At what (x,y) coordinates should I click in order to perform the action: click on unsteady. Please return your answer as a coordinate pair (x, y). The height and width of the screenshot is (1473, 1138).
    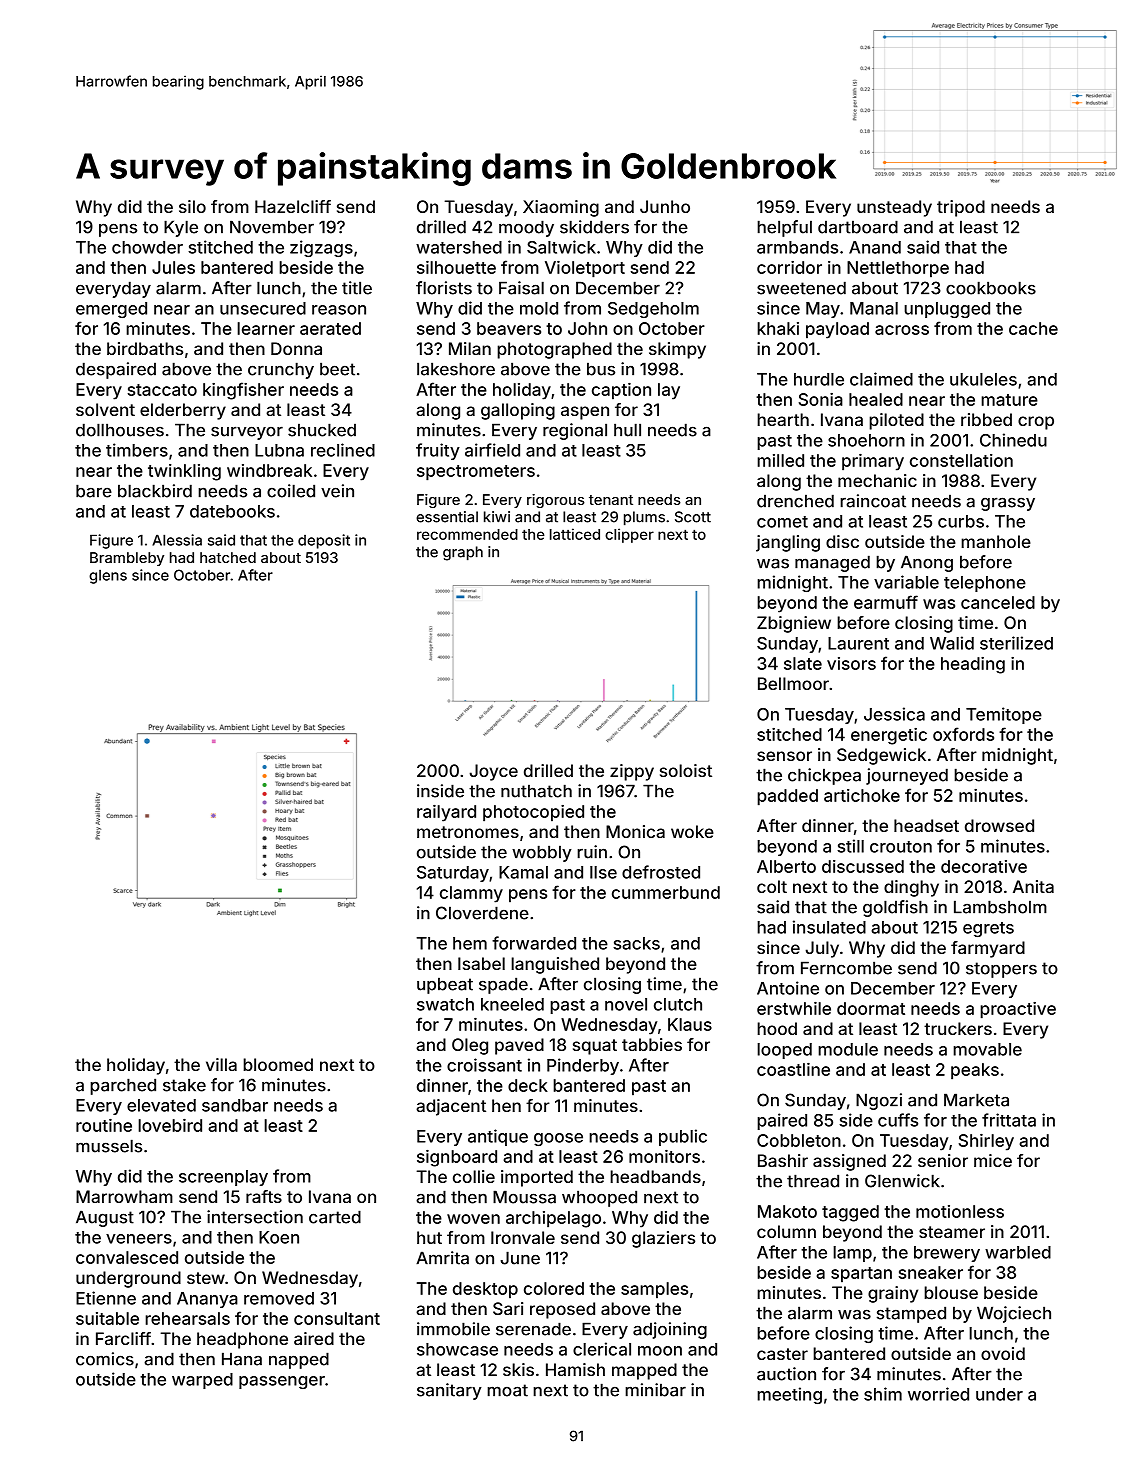
    Looking at the image, I should click on (894, 208).
